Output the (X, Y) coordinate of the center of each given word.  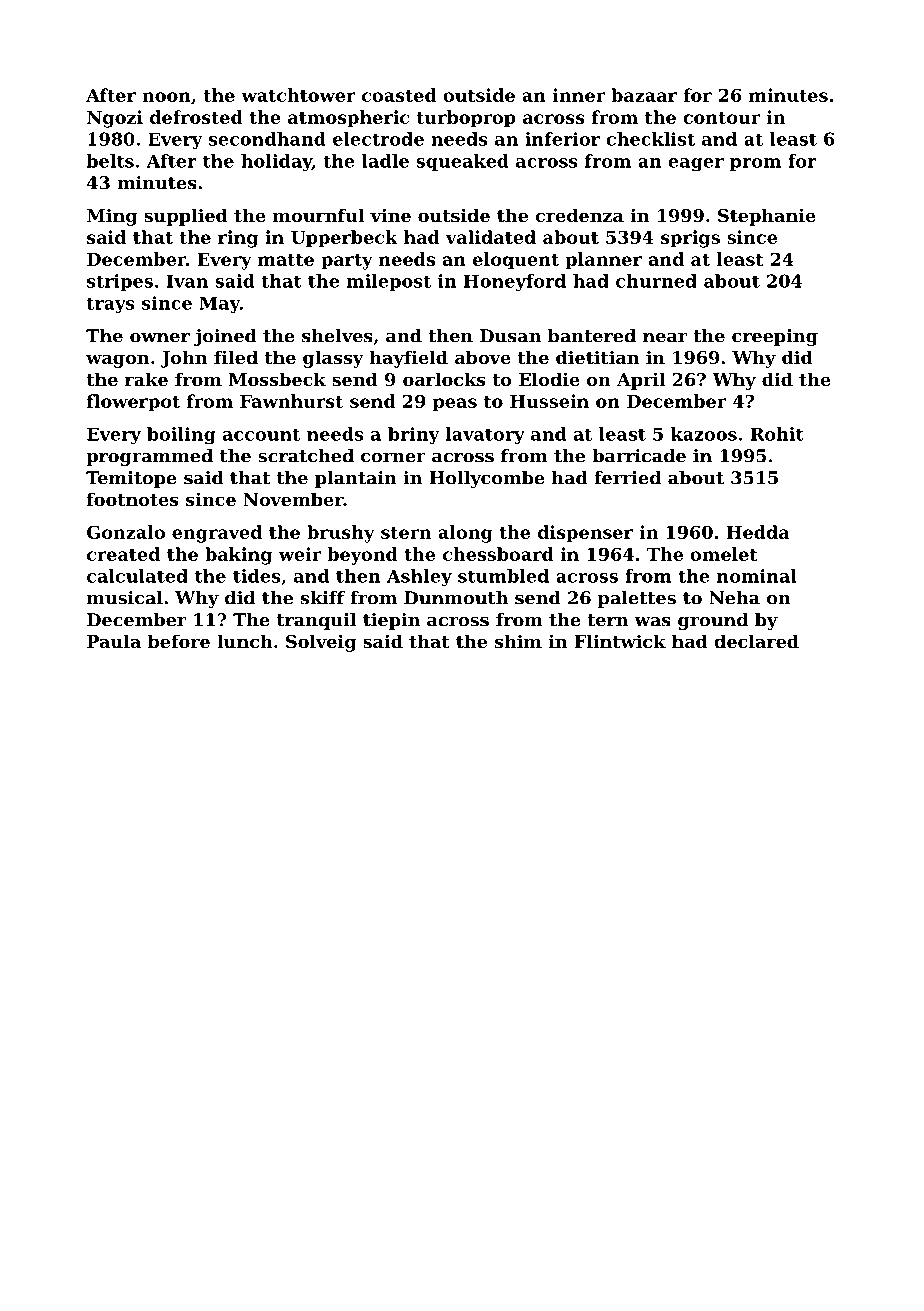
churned (656, 281)
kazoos (704, 434)
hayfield (409, 359)
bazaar (644, 95)
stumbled (503, 576)
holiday (276, 162)
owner (160, 338)
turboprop (466, 119)
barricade (639, 456)
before (179, 641)
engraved (217, 534)
